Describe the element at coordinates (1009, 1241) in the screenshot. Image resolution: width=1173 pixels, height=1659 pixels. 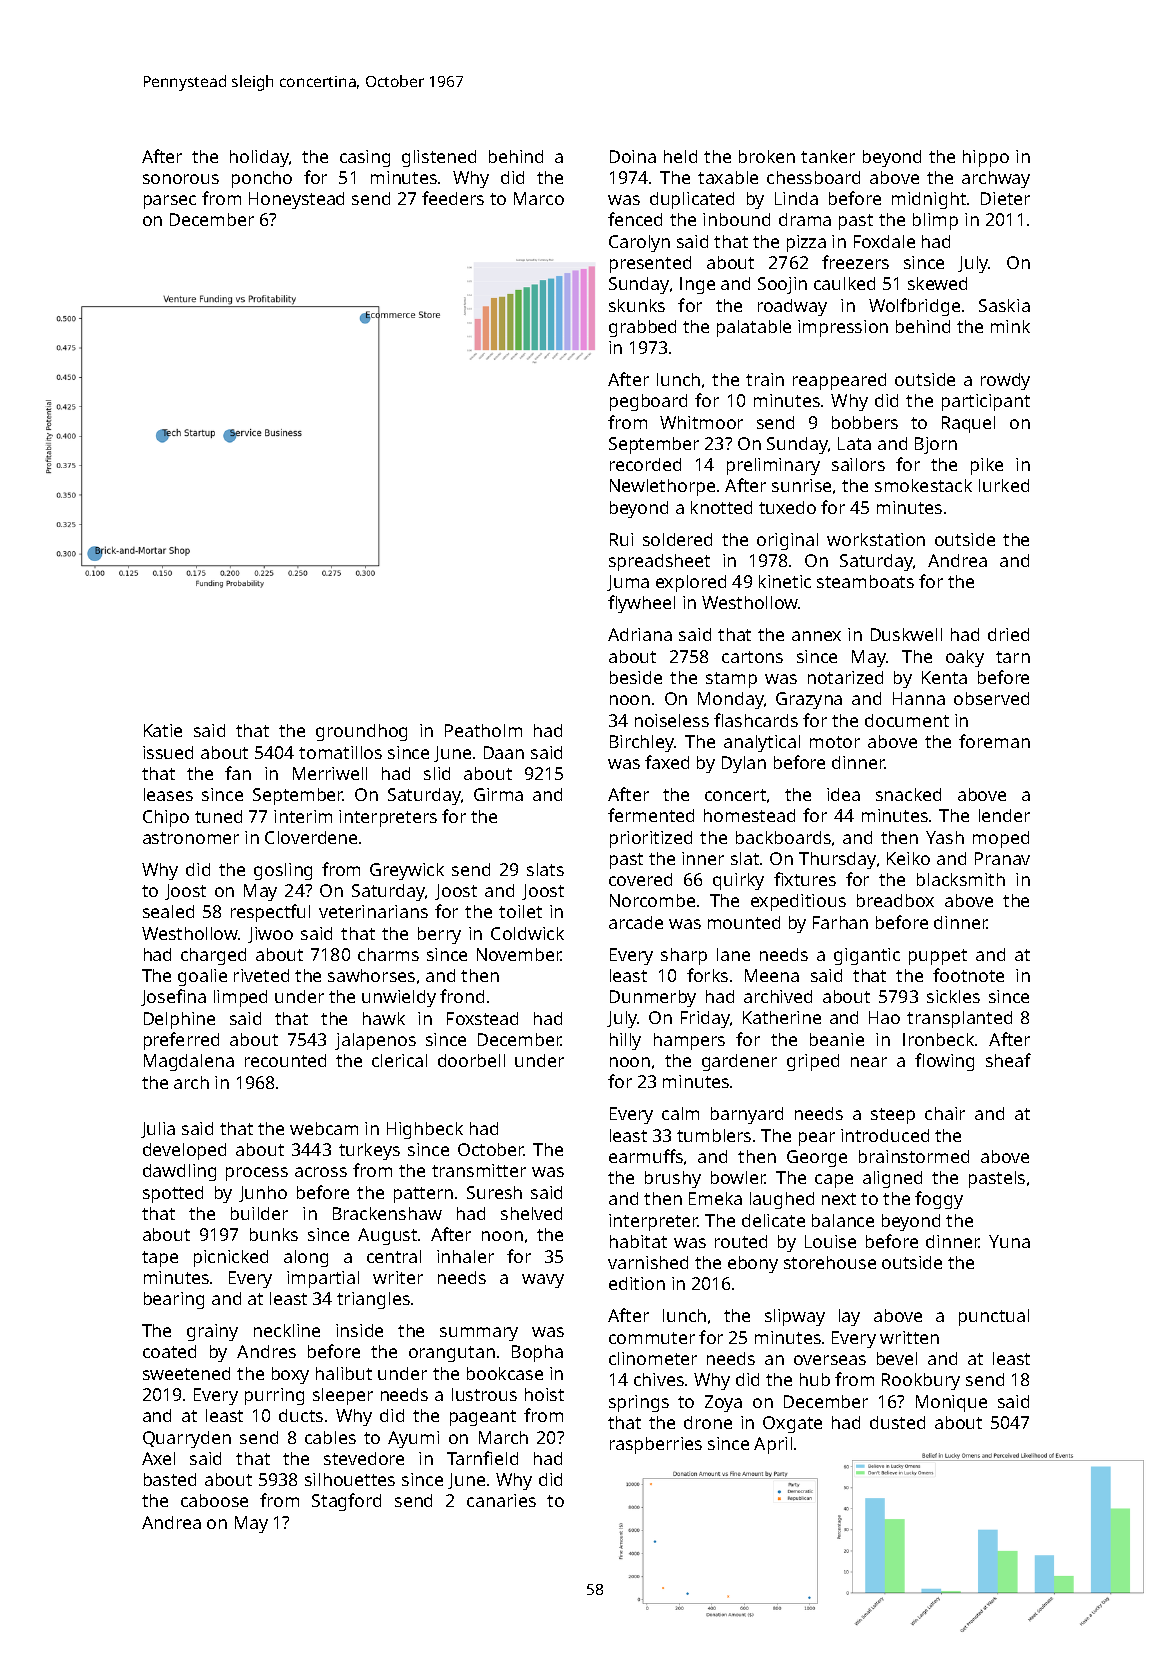
I see `Yuna` at that location.
